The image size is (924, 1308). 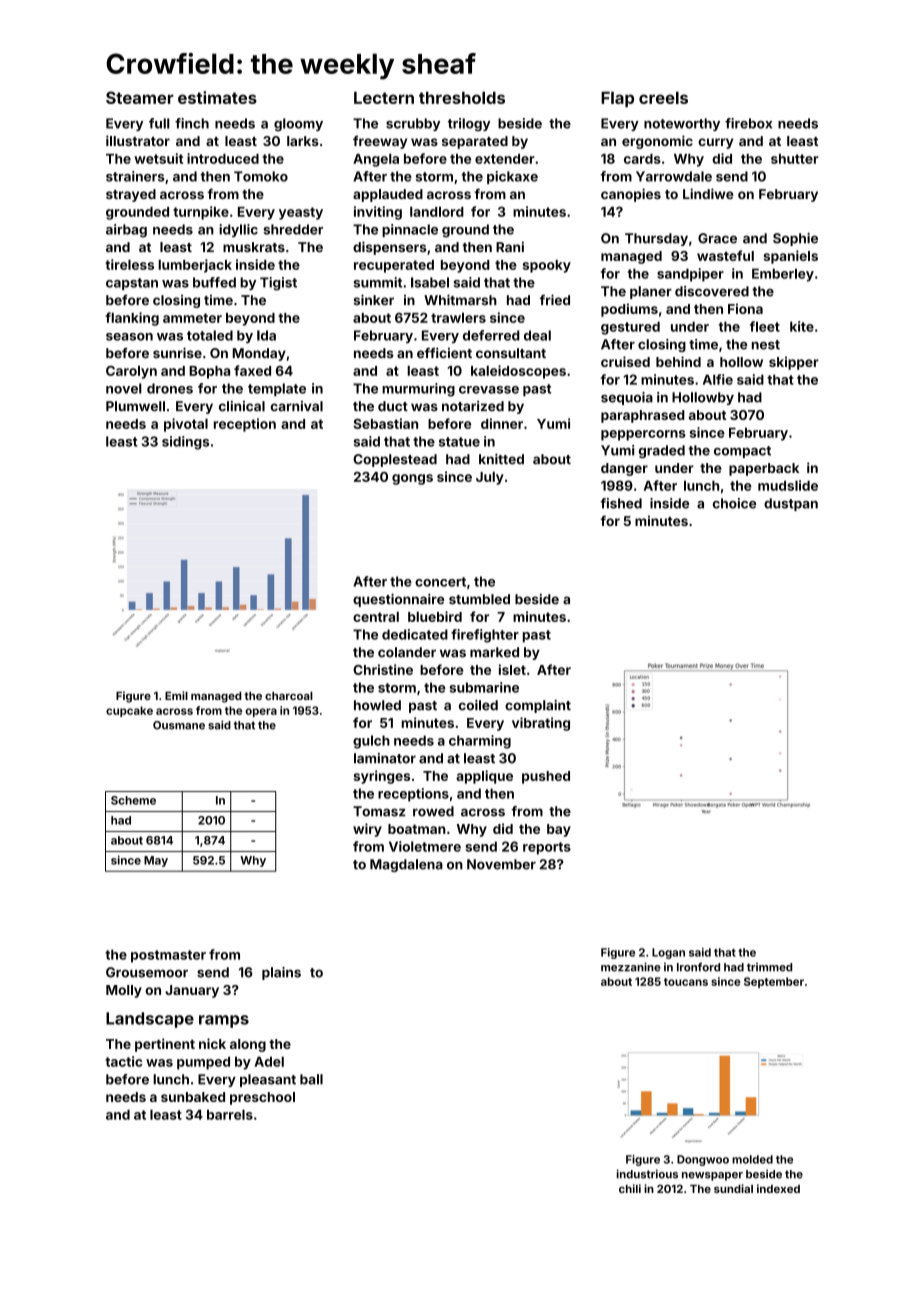 What do you see at coordinates (547, 848) in the screenshot?
I see `reports` at bounding box center [547, 848].
